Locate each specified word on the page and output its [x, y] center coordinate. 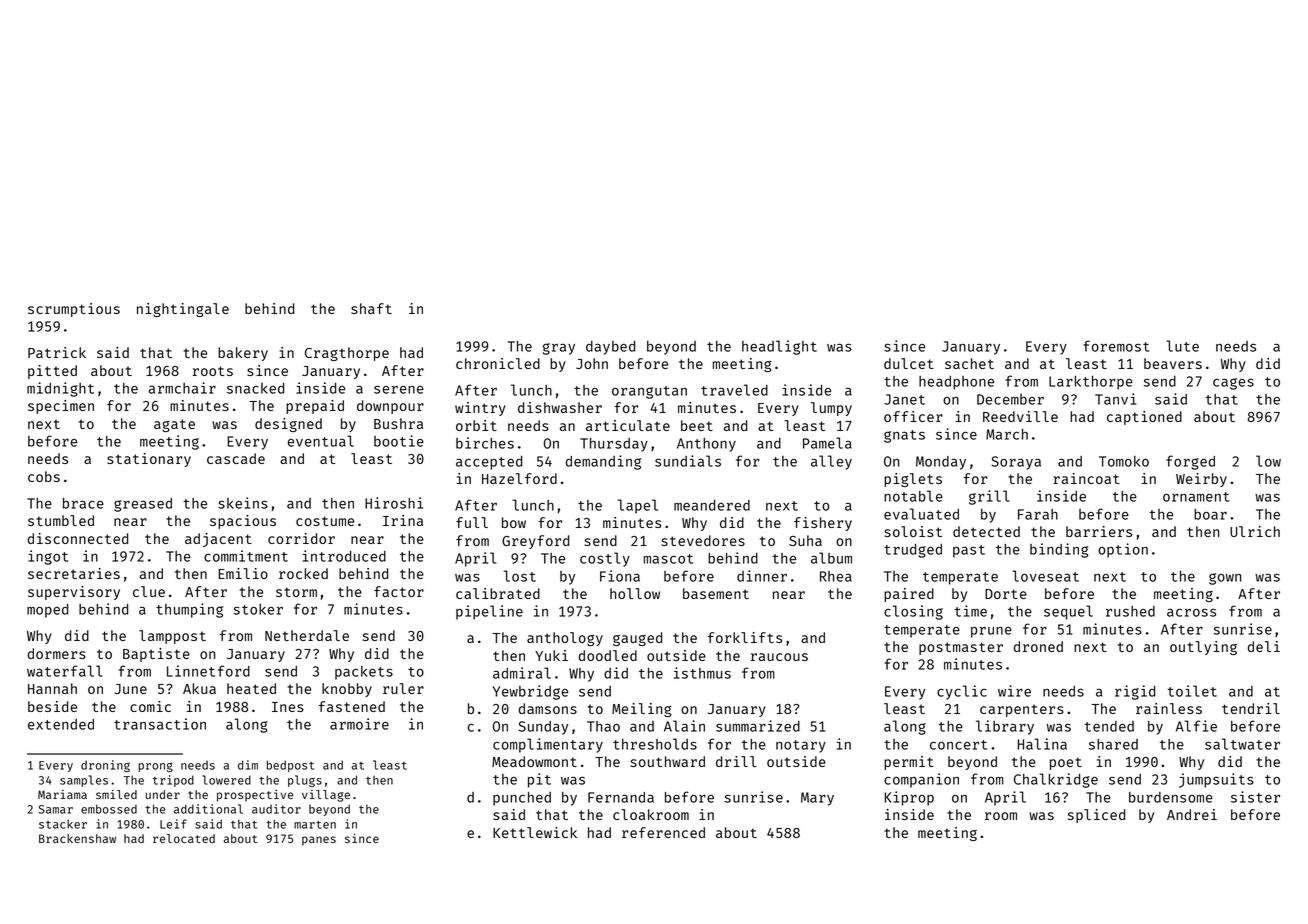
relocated [184, 838]
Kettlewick [535, 832]
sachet [969, 363]
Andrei [1192, 814]
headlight [779, 347]
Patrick [57, 352]
